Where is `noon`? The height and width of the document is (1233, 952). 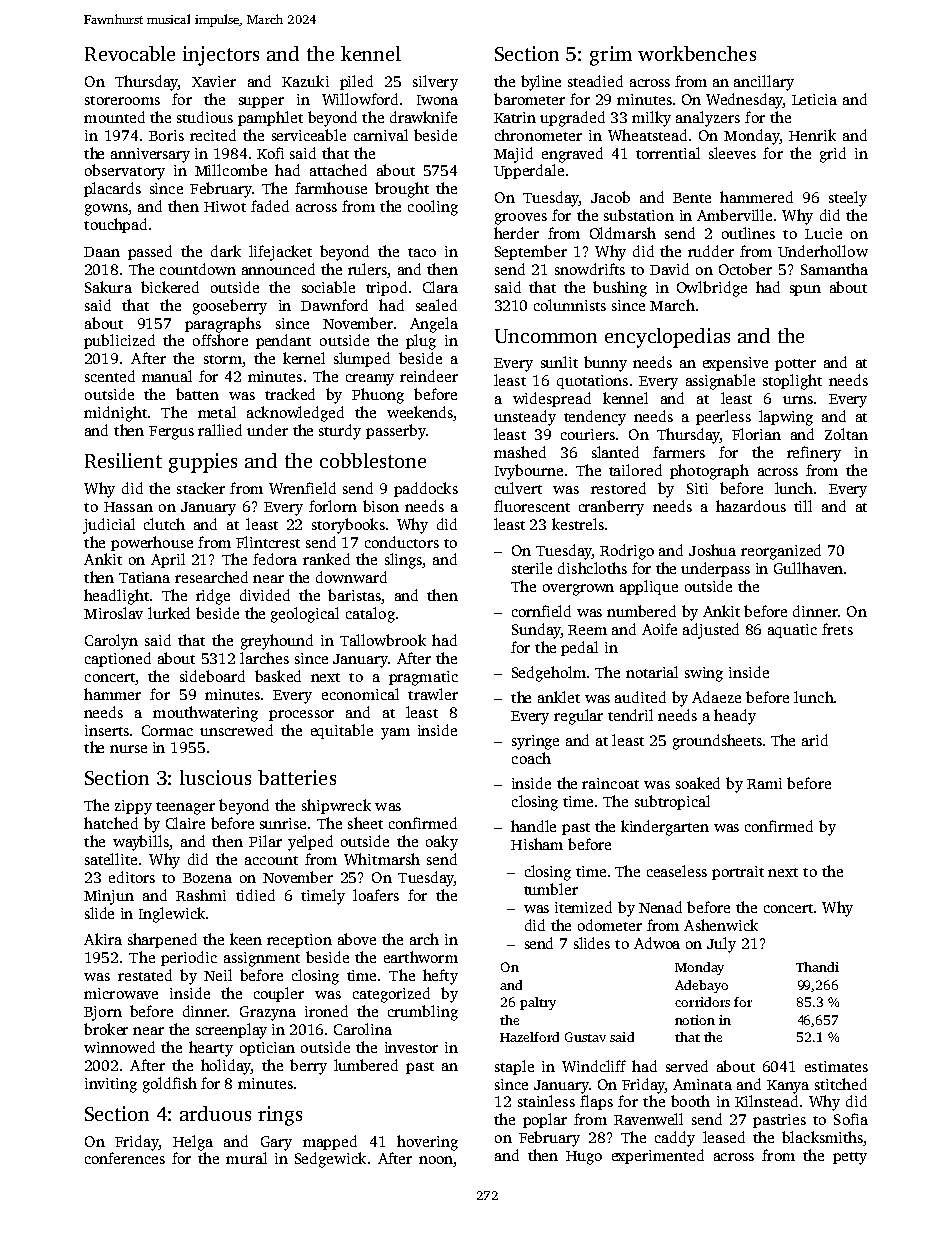 noon is located at coordinates (436, 1161).
